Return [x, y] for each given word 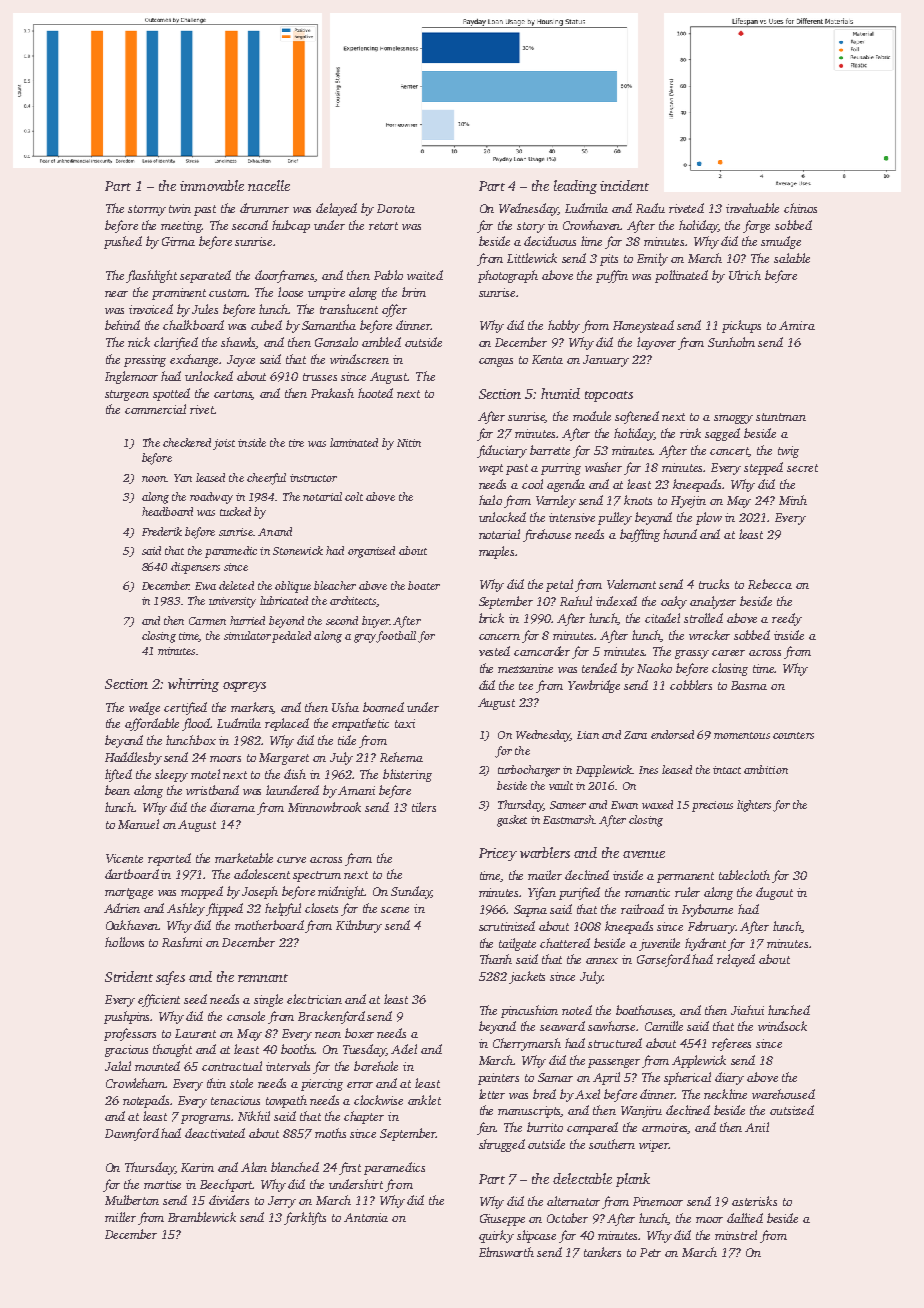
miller [120, 1217]
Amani [356, 790]
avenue [644, 854]
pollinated [681, 276]
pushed [123, 242]
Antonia [366, 1217]
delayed [336, 209]
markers [252, 708]
